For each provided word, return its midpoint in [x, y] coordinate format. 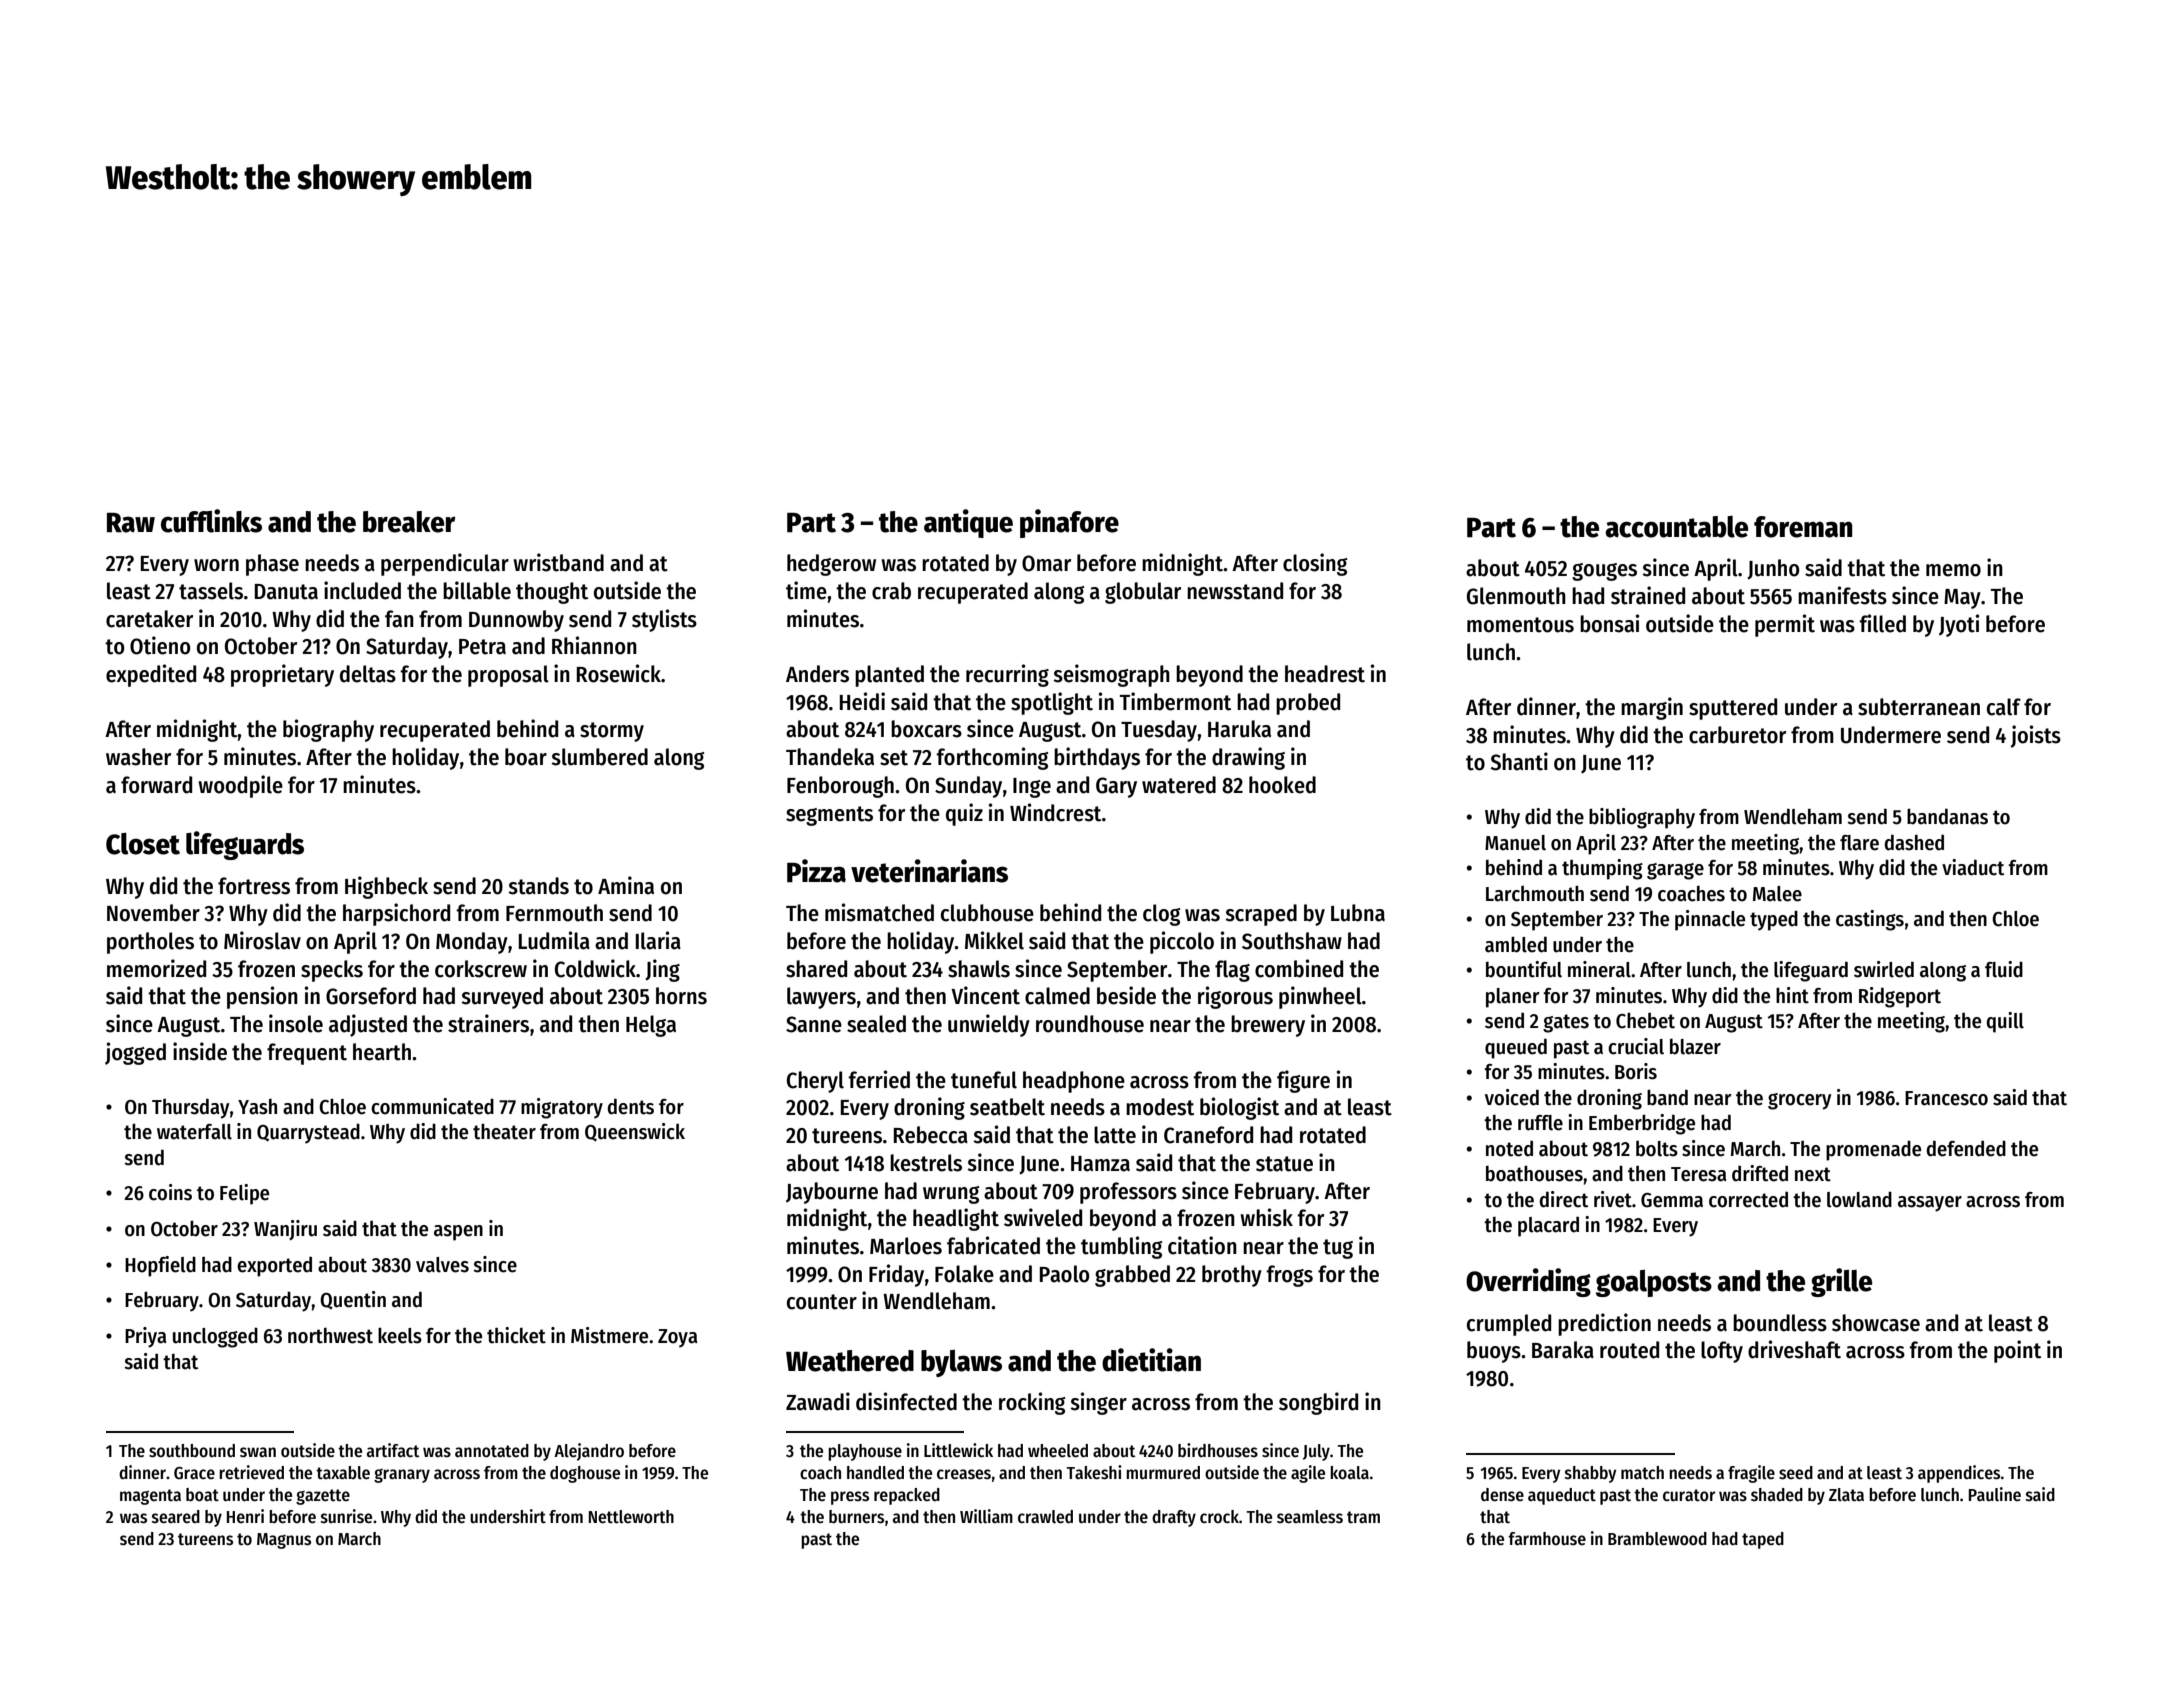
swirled [1884, 969]
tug [1338, 1249]
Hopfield [160, 1266]
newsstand [1235, 591]
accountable [1676, 527]
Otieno [160, 645]
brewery [1268, 1026]
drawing [1248, 758]
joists [2036, 736]
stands [538, 886]
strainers [488, 1023]
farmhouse [1547, 1539]
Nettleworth [631, 1517]
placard [1548, 1226]
